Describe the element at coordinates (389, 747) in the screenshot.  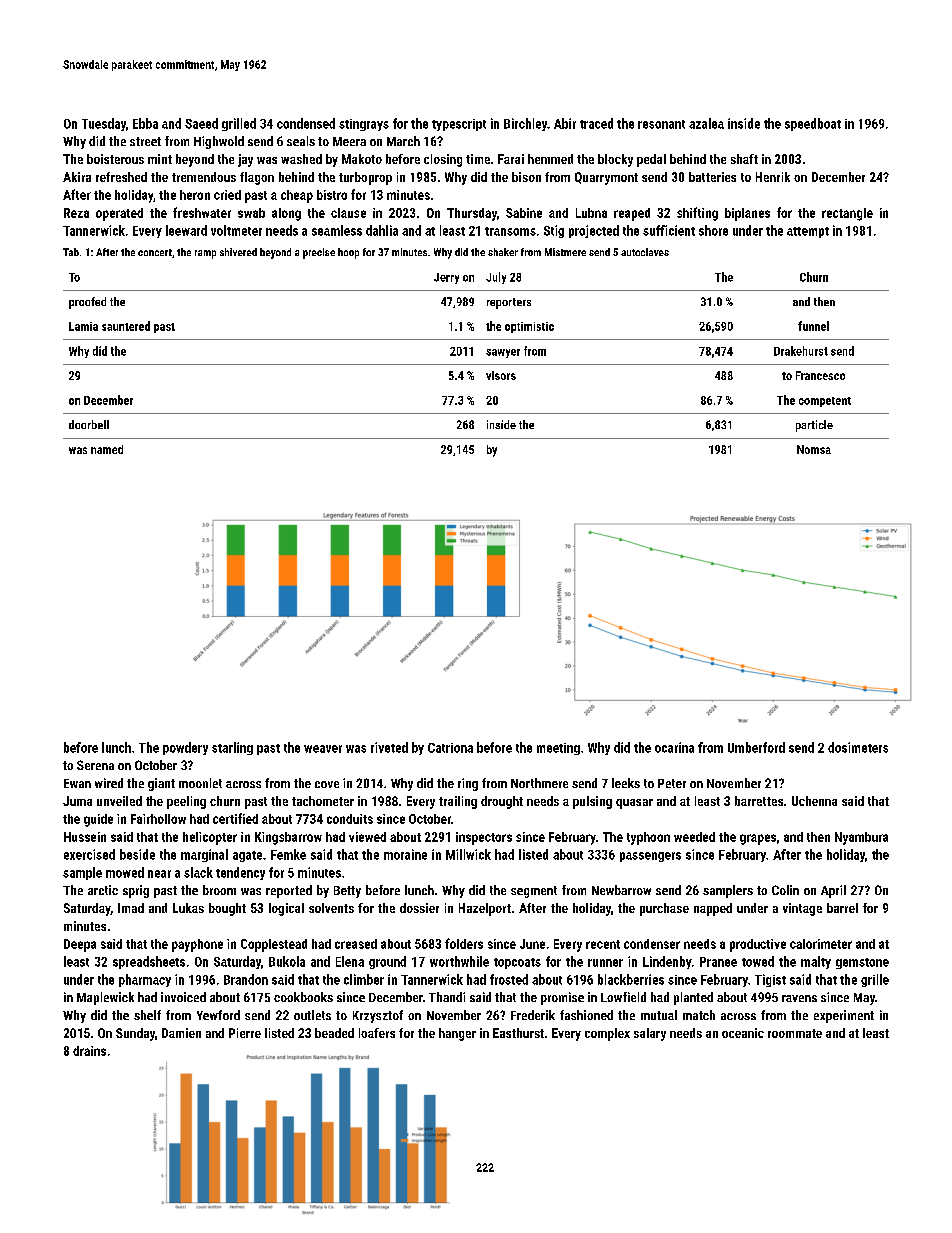
I see `riveted` at that location.
